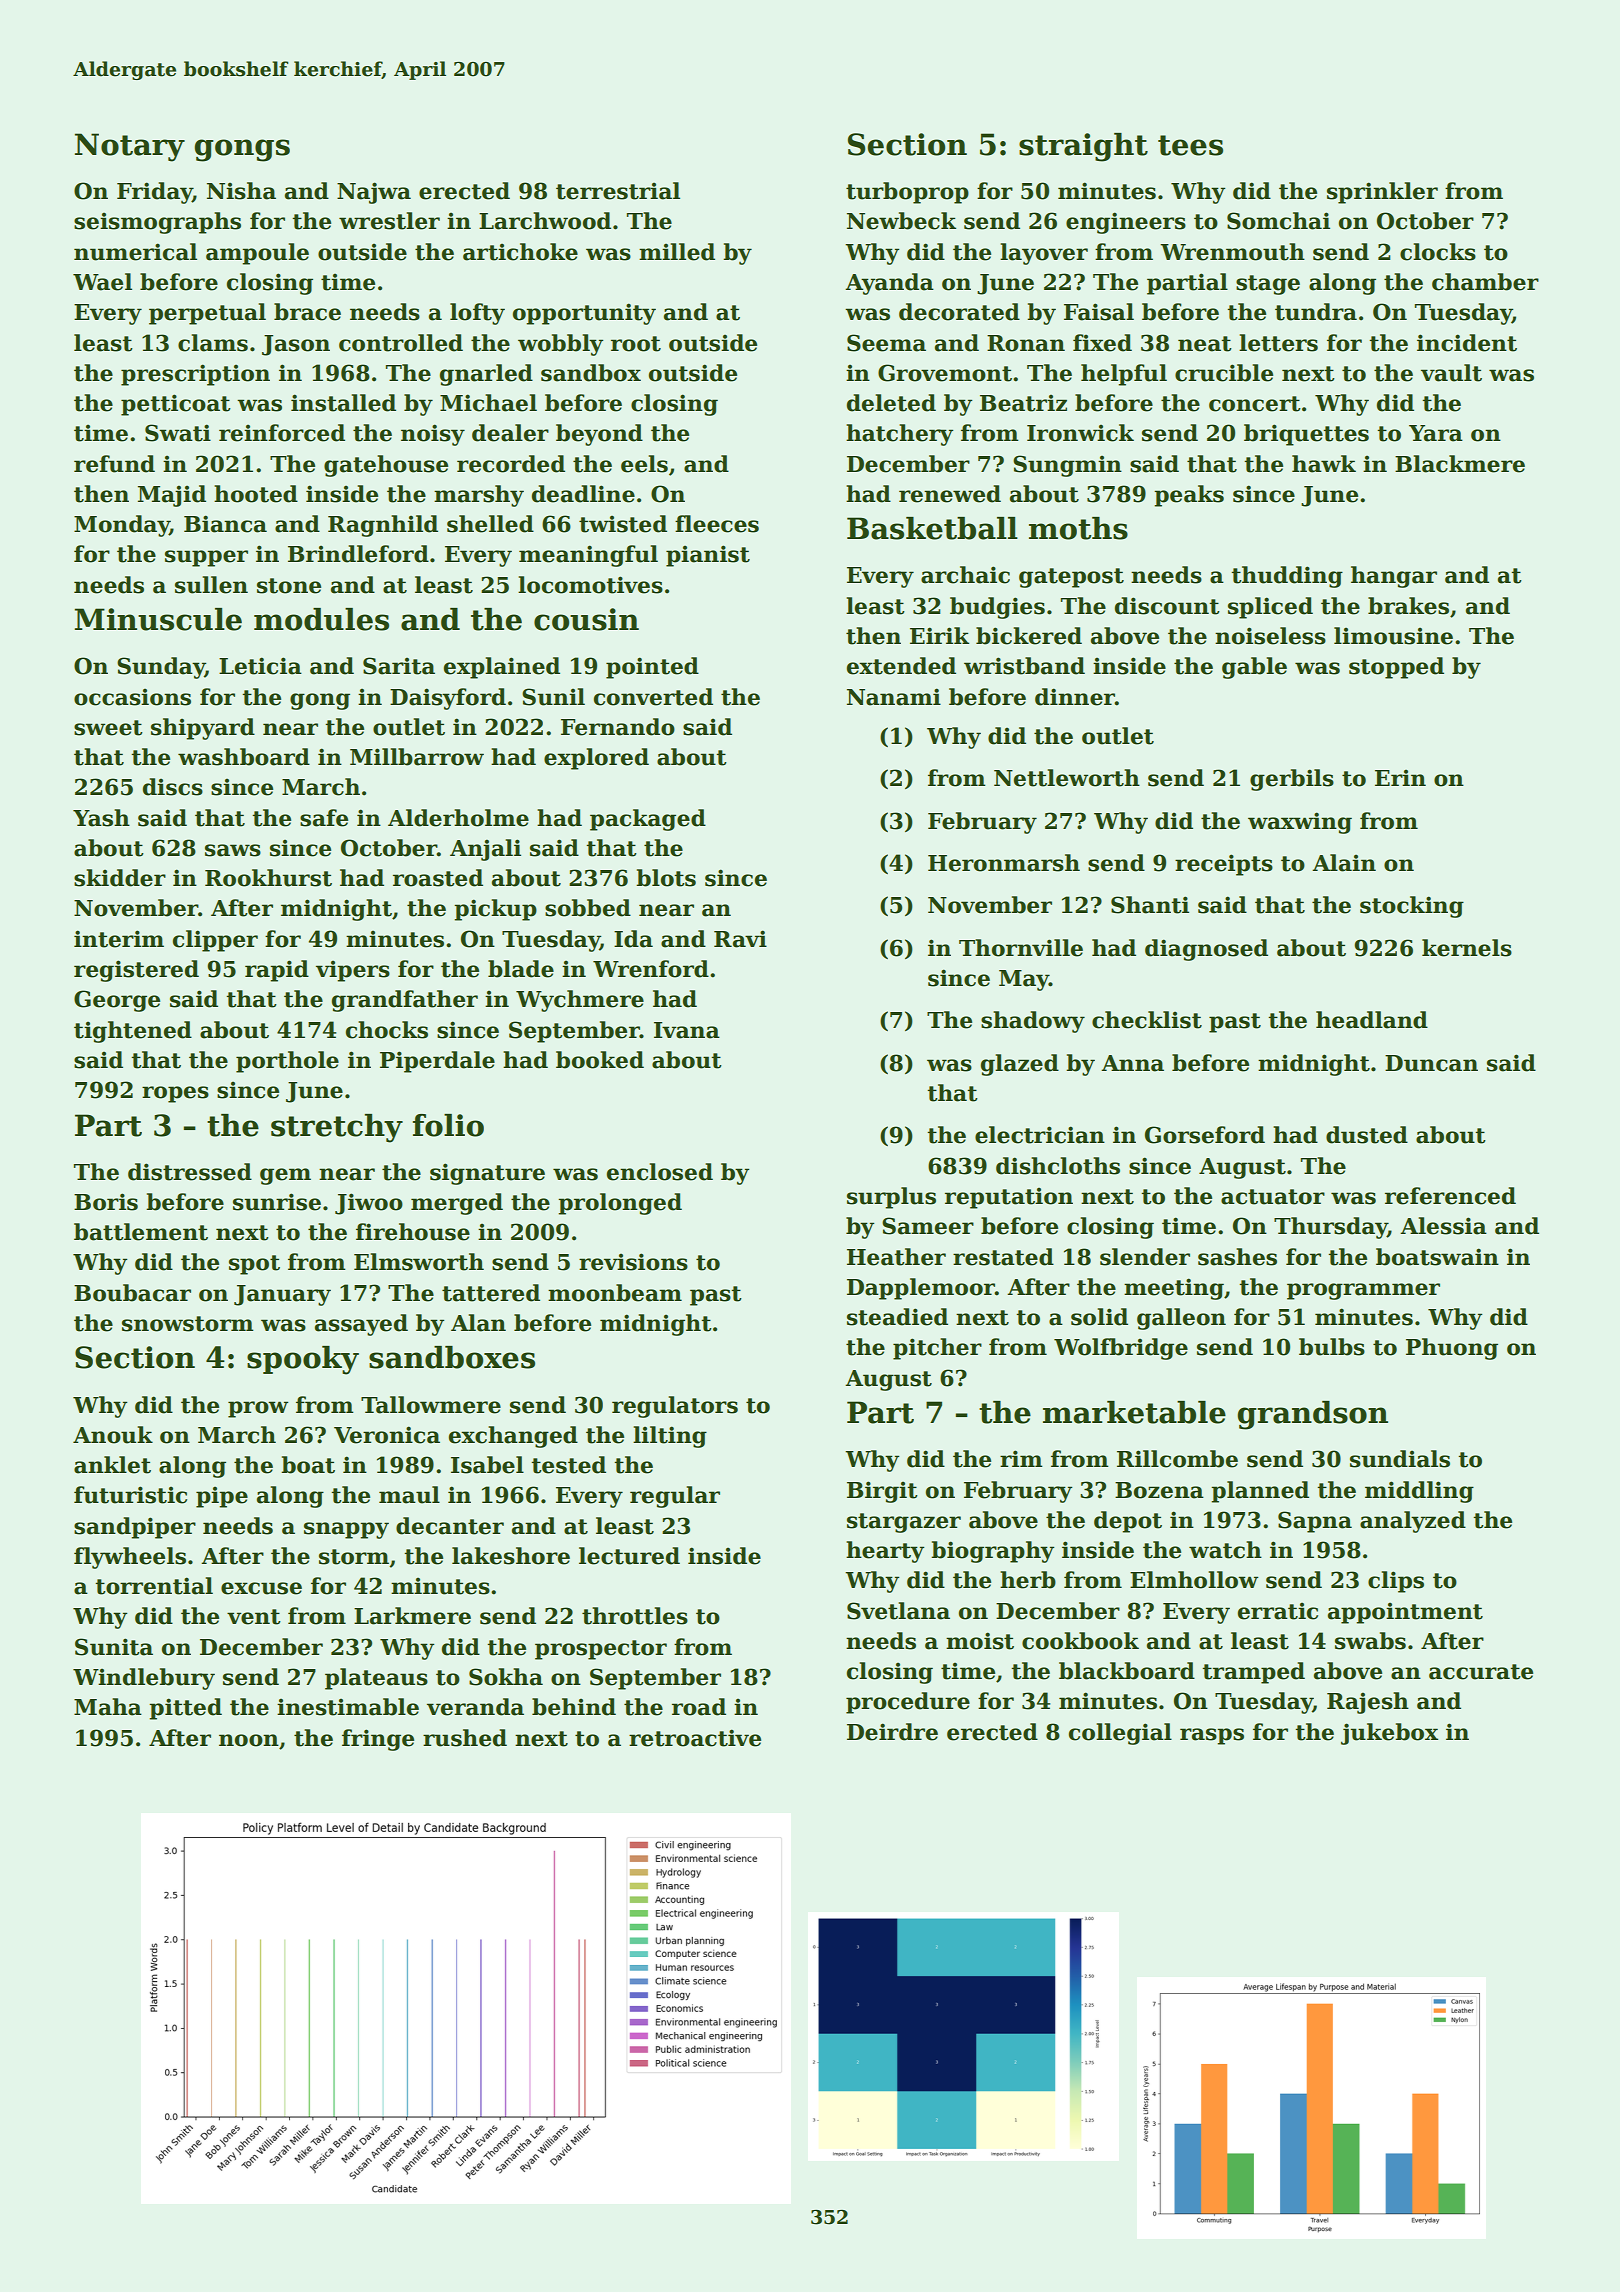 Image resolution: width=1620 pixels, height=2292 pixels. I want to click on brakes, so click(1408, 606).
